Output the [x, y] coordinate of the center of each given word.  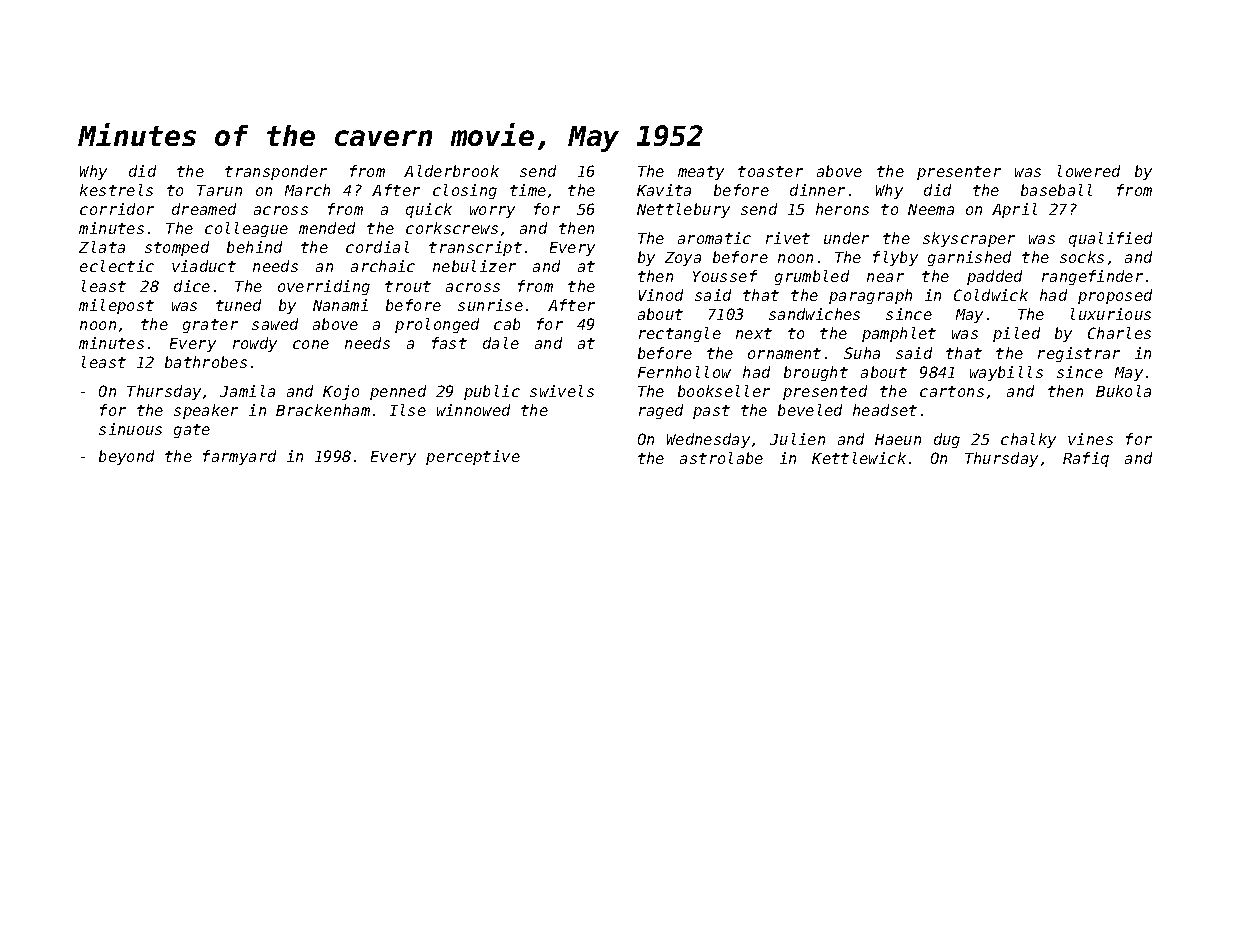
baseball [1056, 190]
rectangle [680, 334]
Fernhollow [684, 372]
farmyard [239, 457]
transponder [276, 172]
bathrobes [206, 362]
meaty [701, 173]
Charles [1119, 333]
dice [192, 286]
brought [816, 373]
